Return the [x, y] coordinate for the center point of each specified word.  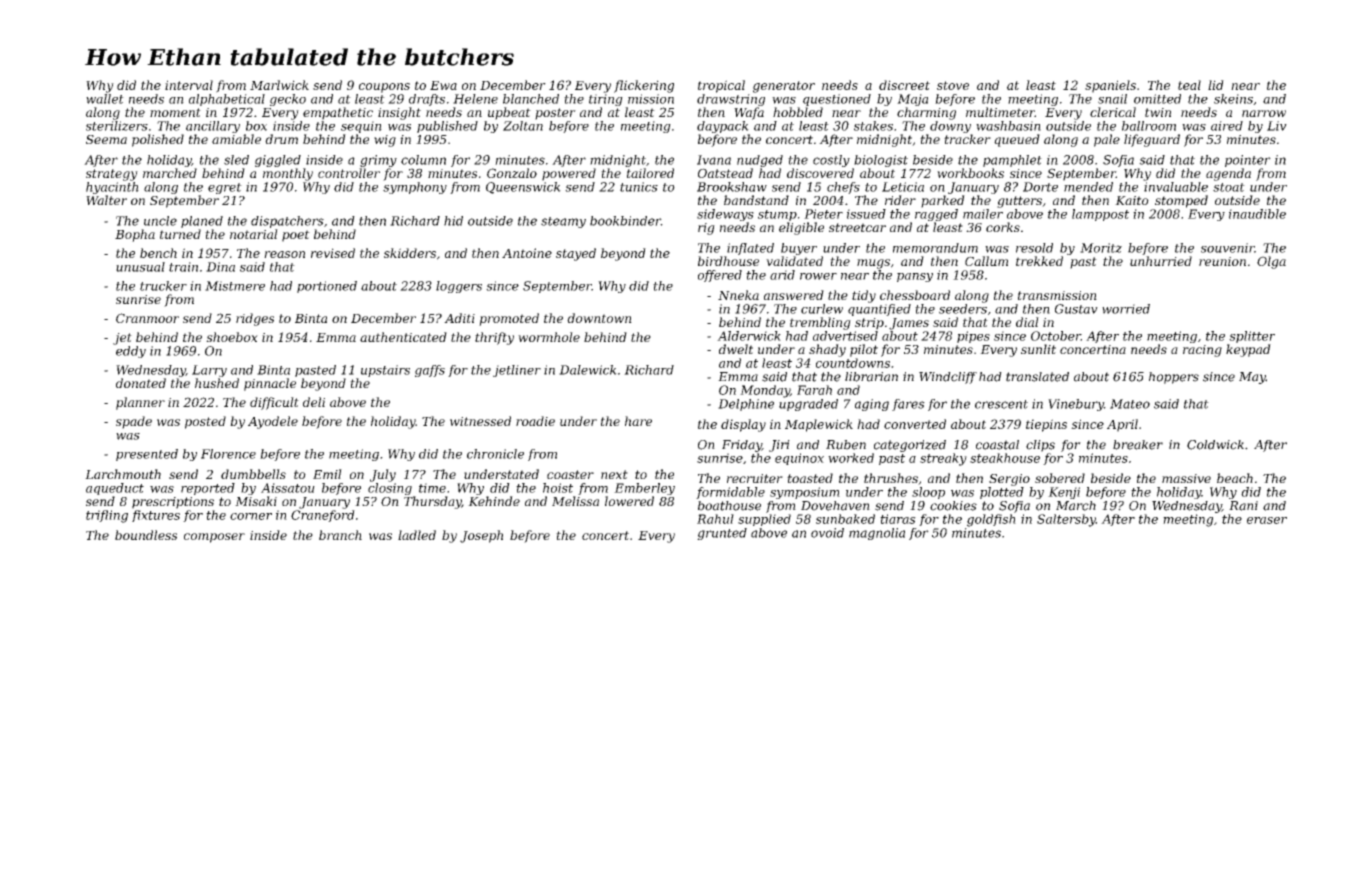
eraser [1267, 520]
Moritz [1101, 248]
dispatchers [287, 222]
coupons [384, 88]
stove [953, 85]
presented [147, 455]
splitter [1252, 337]
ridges [255, 319]
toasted [810, 478]
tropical [721, 86]
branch [340, 535]
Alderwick [749, 336]
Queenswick [523, 188]
